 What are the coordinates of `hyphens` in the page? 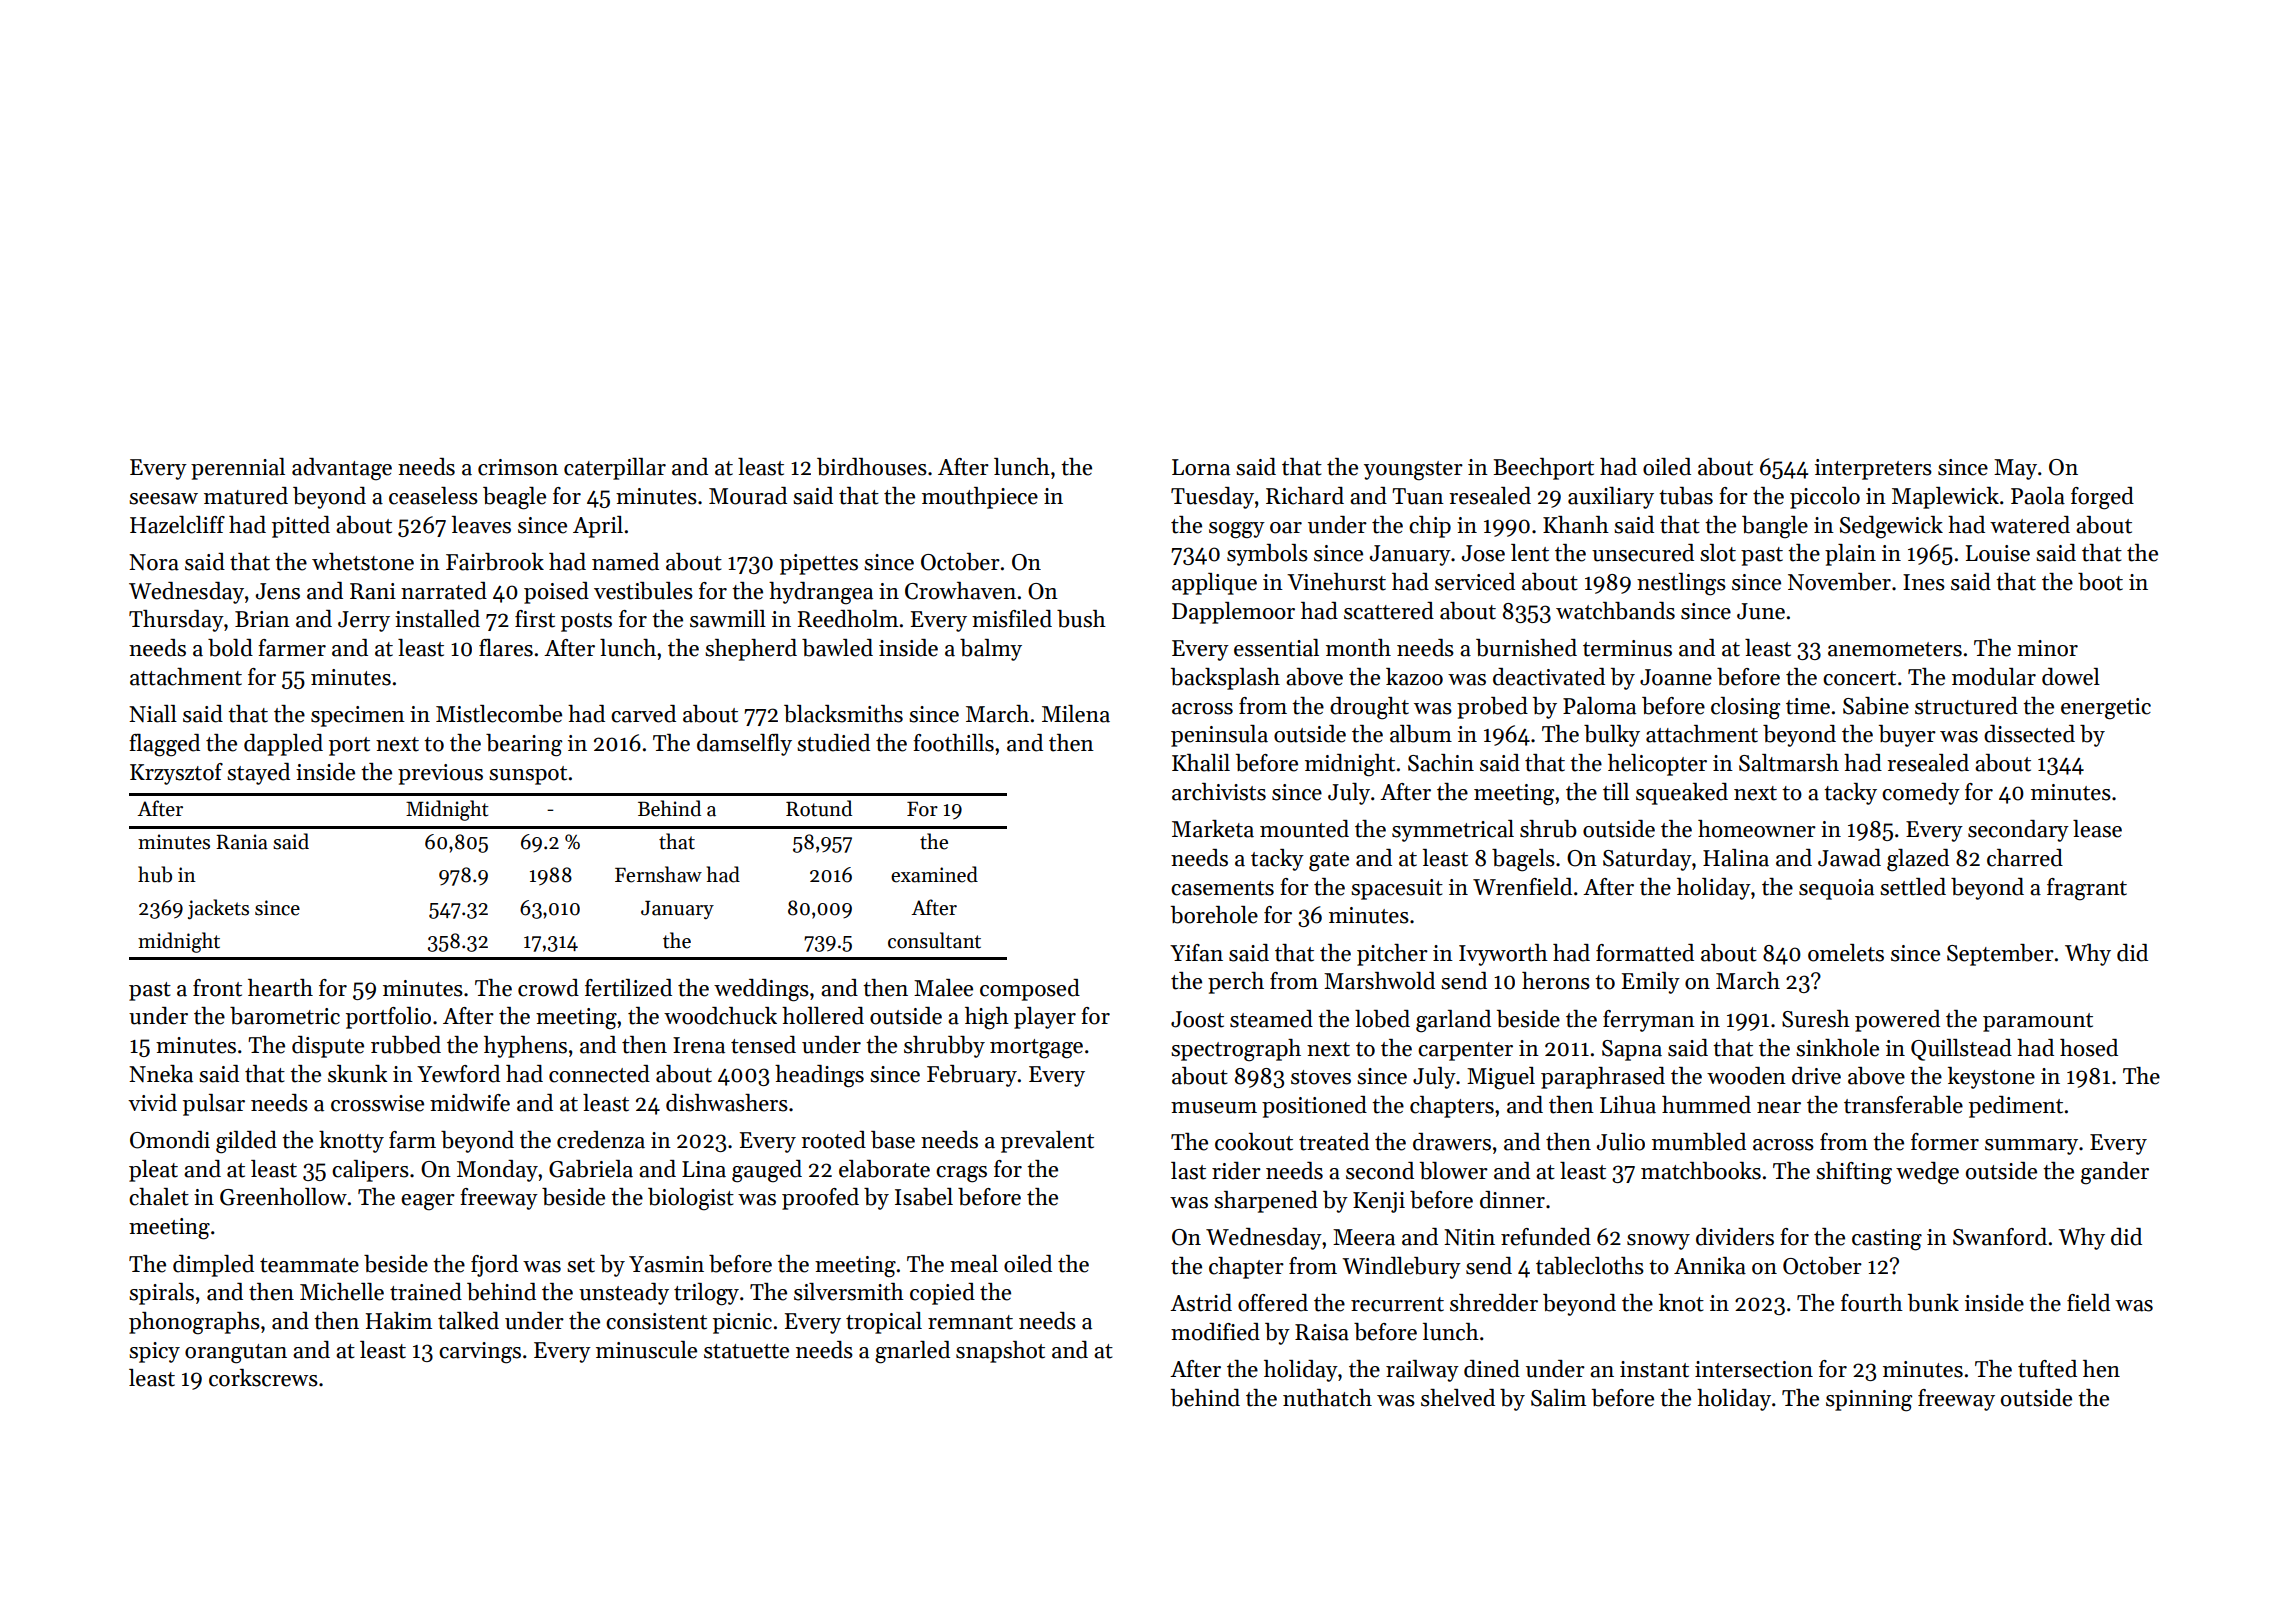 It's located at (525, 1047).
